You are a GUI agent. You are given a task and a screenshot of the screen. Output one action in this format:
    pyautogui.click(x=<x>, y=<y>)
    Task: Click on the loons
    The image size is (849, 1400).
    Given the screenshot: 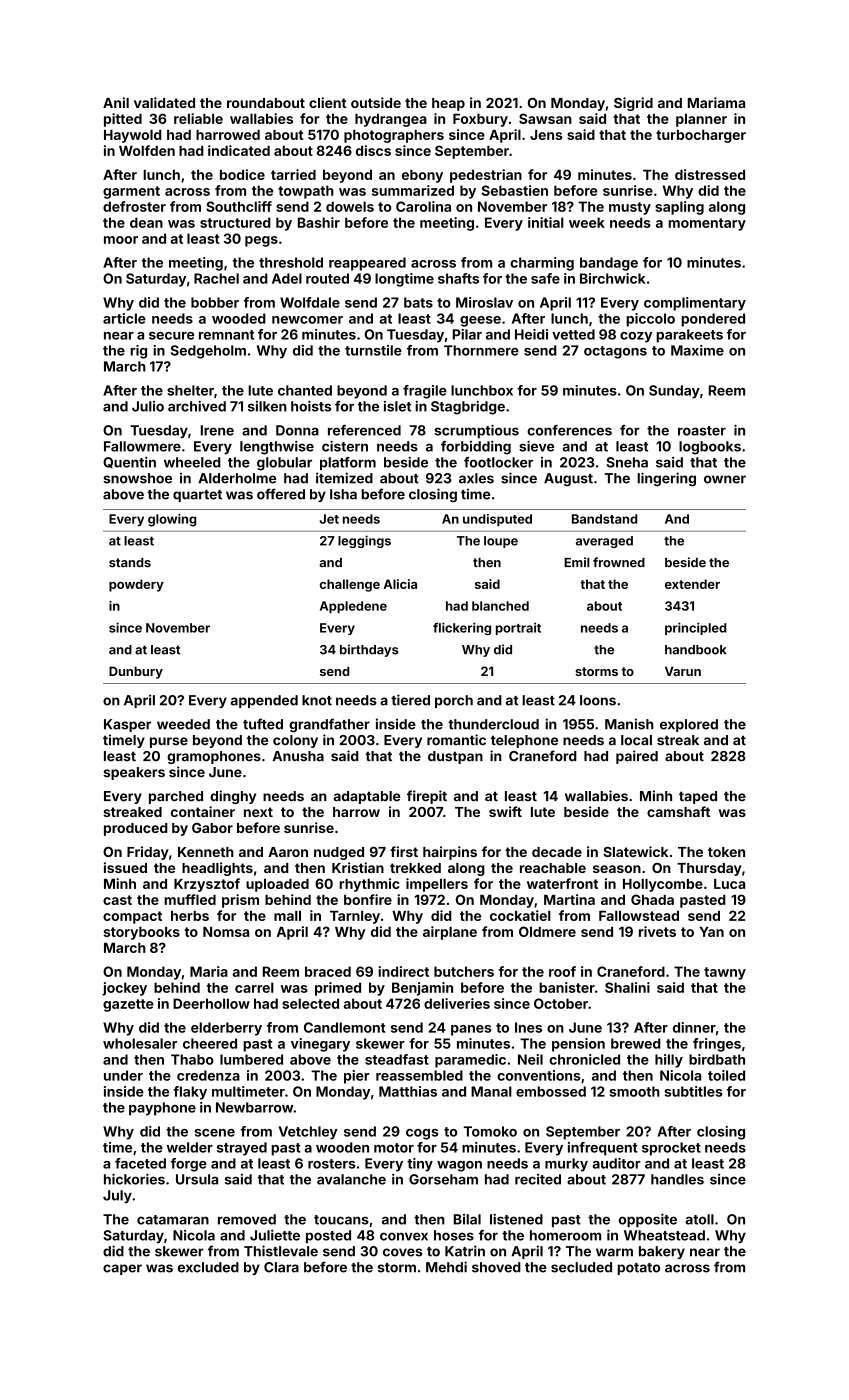 What is the action you would take?
    pyautogui.click(x=598, y=700)
